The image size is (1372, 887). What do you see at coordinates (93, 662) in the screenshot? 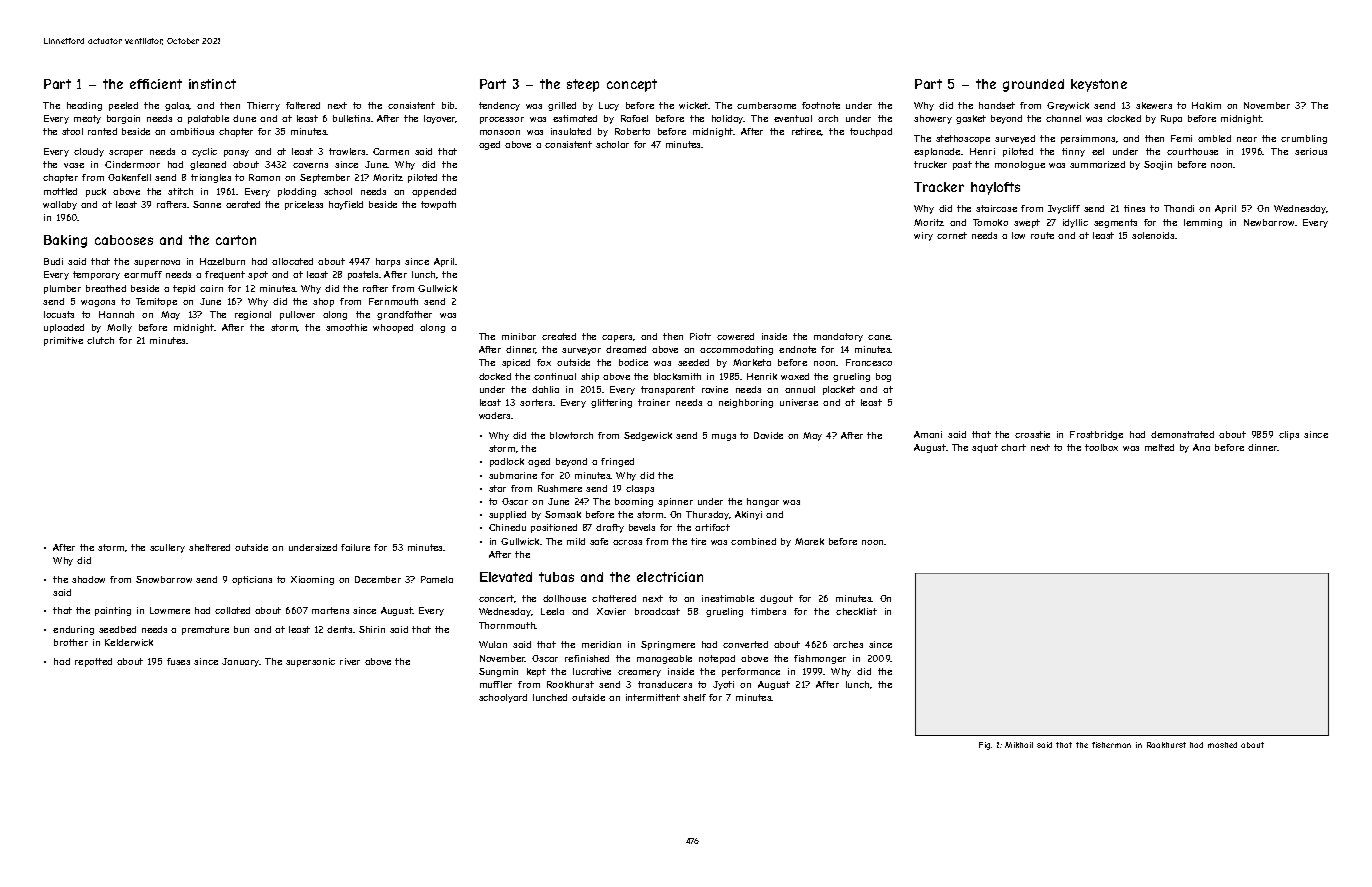
I see `repotted` at bounding box center [93, 662].
